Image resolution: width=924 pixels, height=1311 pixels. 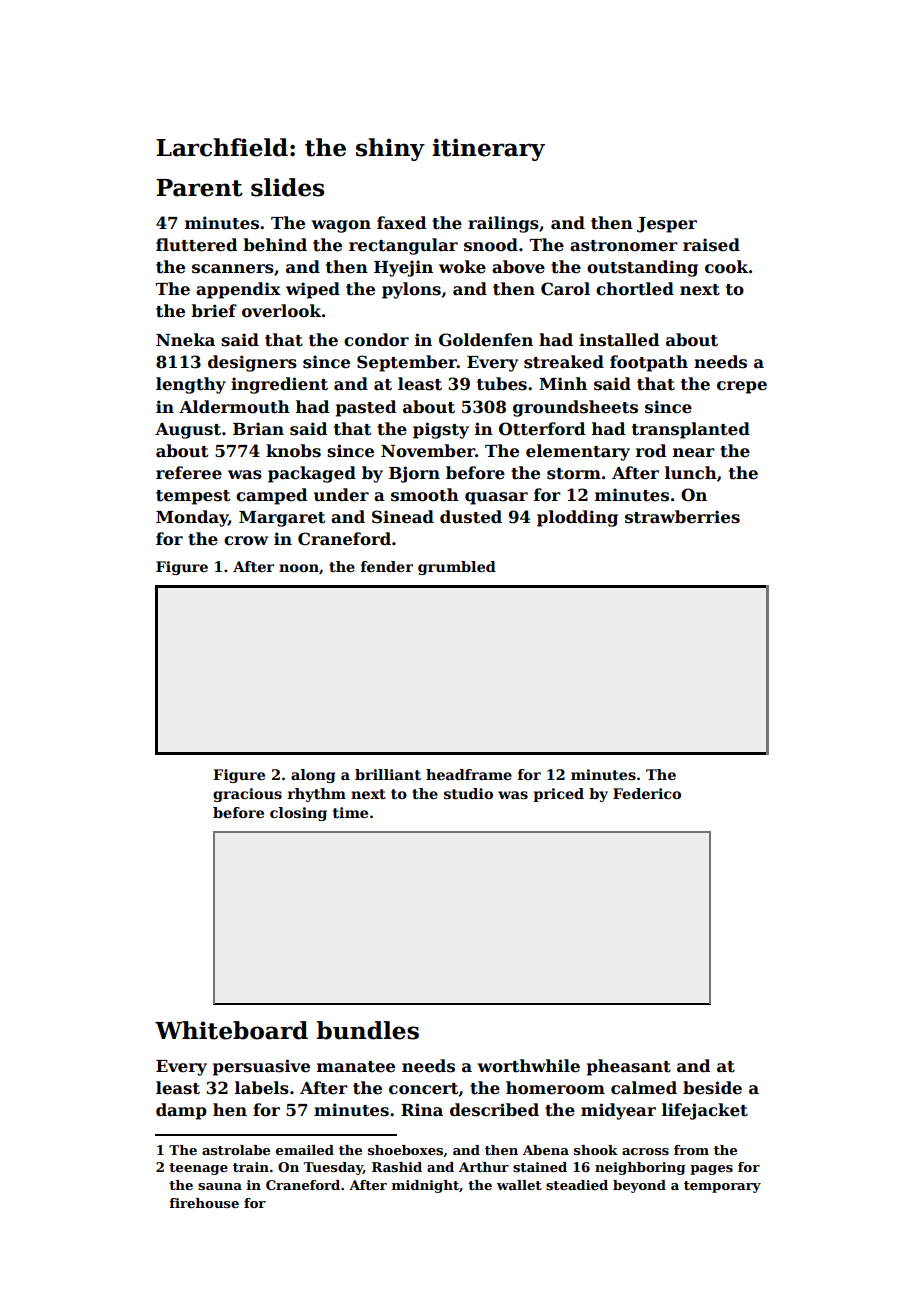 What do you see at coordinates (298, 814) in the document?
I see `closing` at bounding box center [298, 814].
